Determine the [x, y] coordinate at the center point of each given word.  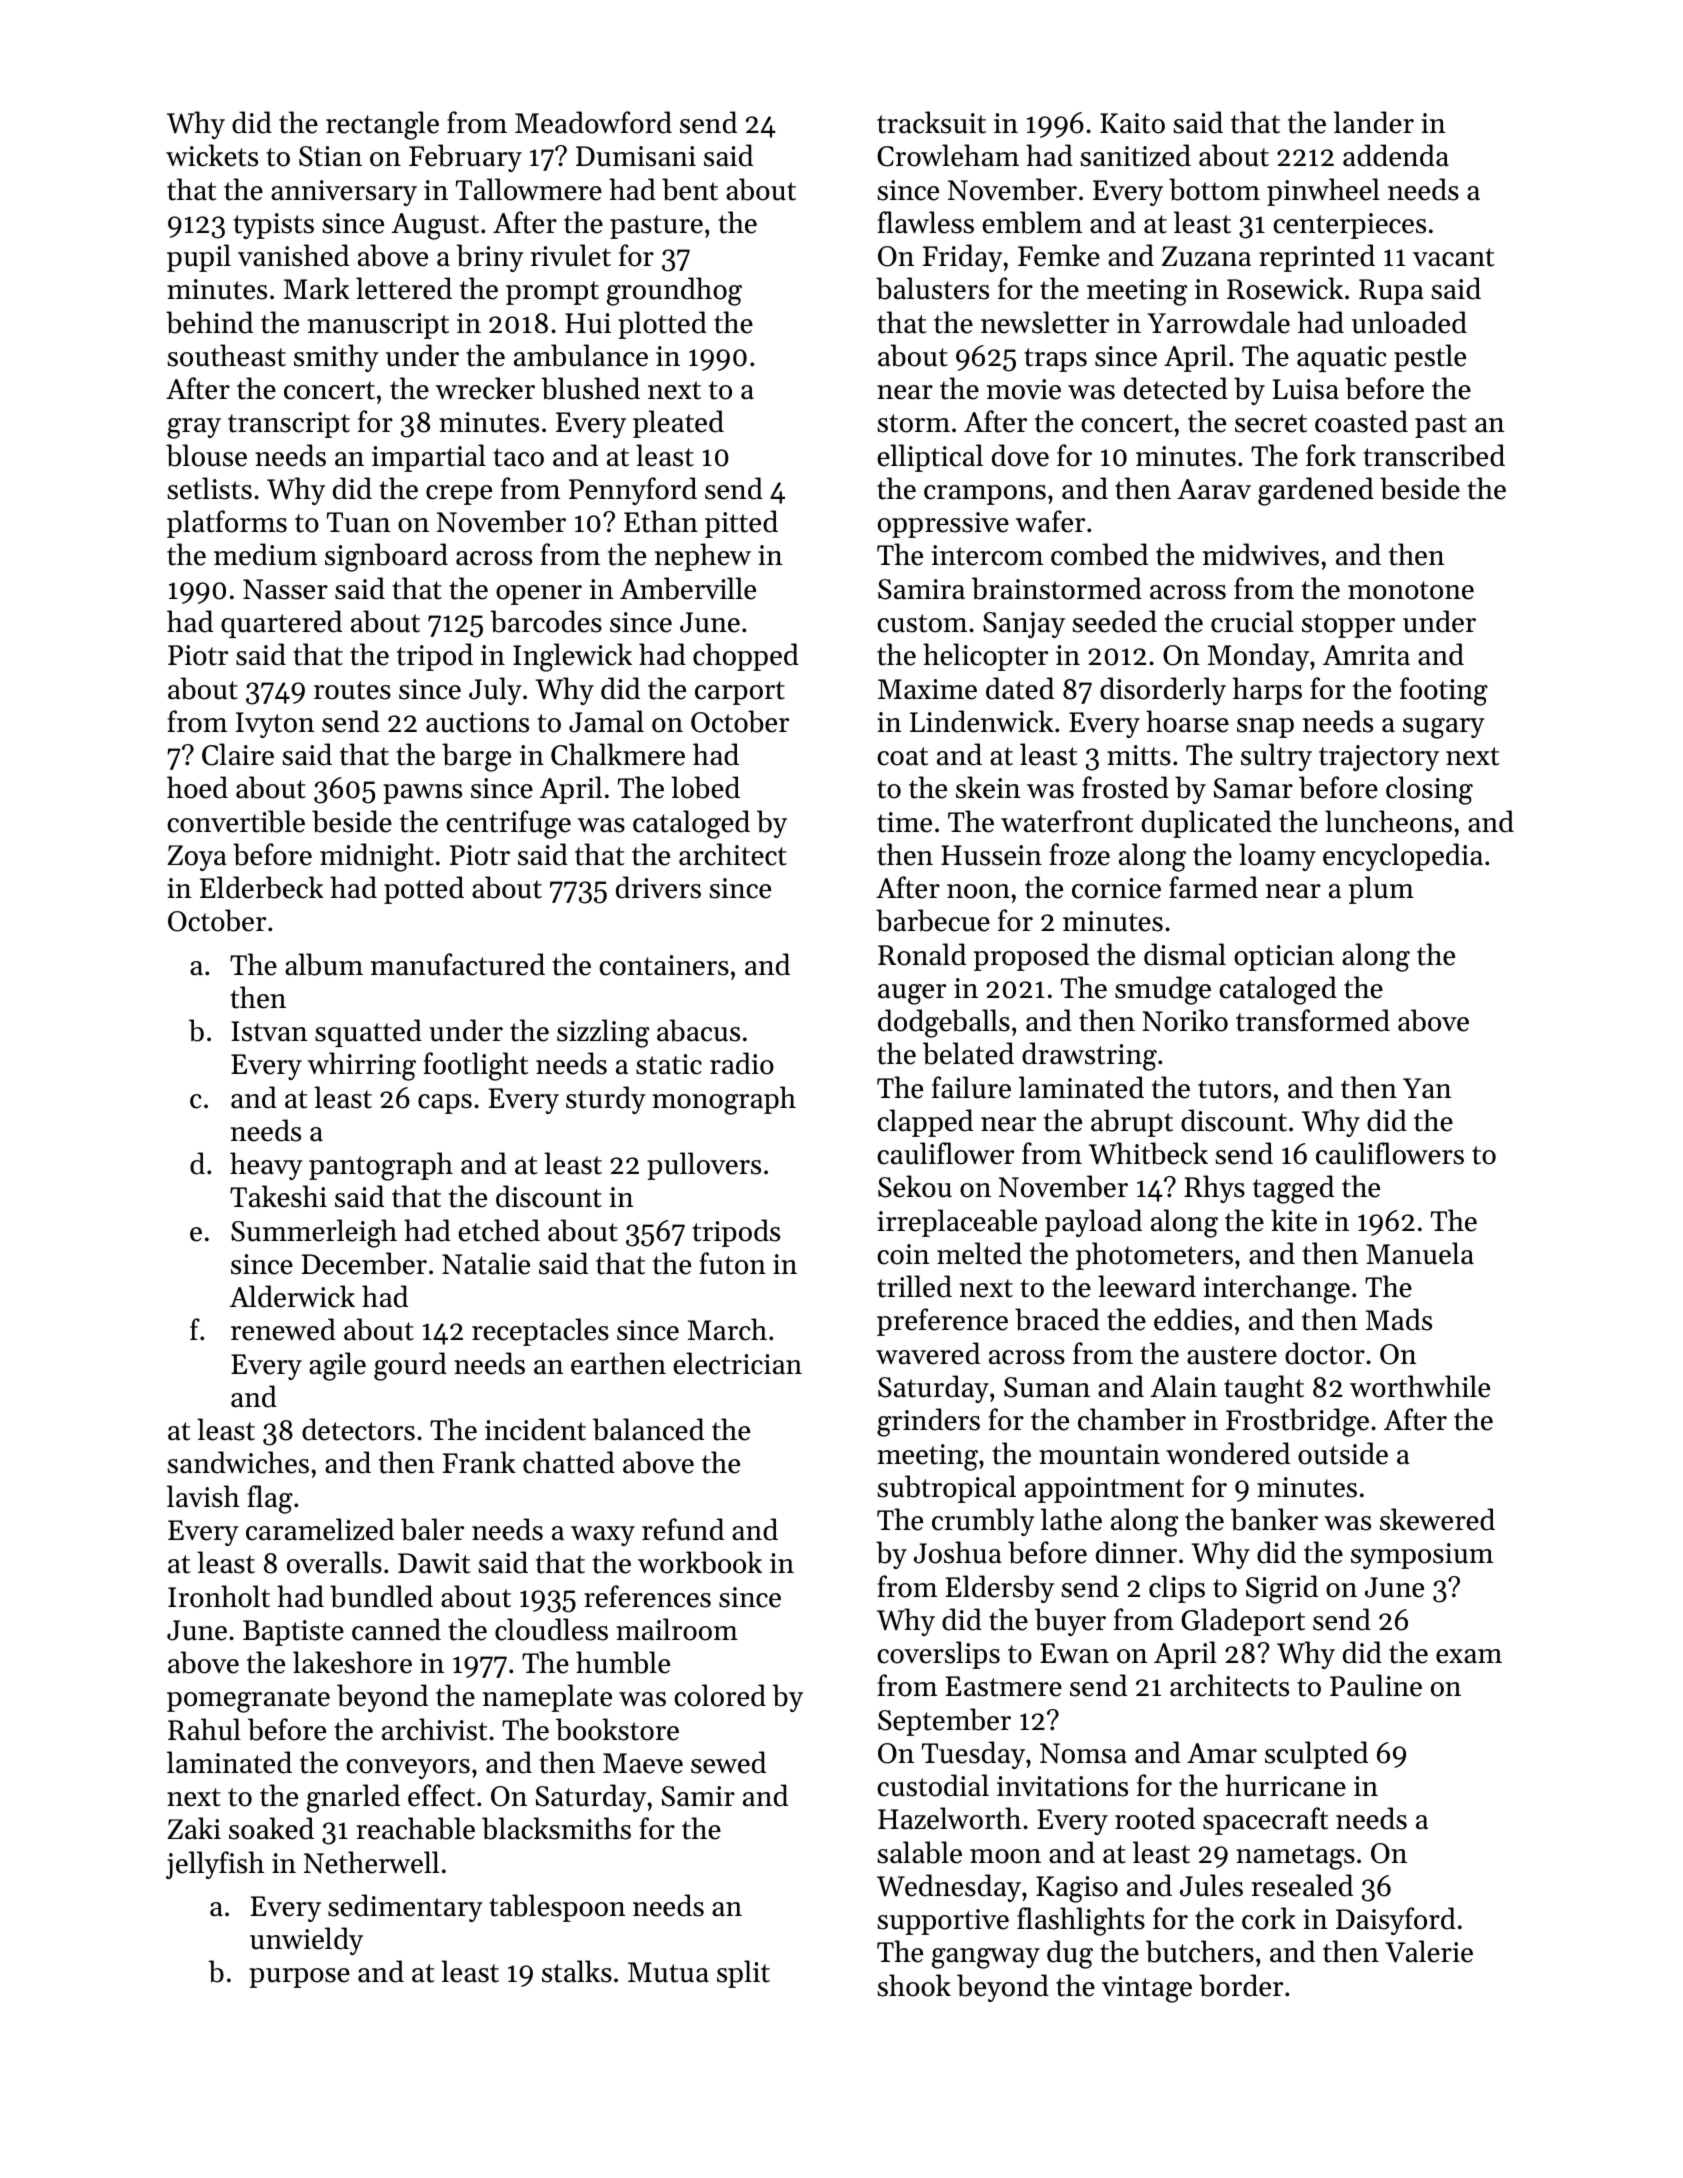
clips [1177, 1589]
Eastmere [1004, 1686]
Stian [330, 156]
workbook [700, 1562]
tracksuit [931, 122]
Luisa [1306, 389]
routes [352, 690]
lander [1374, 122]
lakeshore [352, 1662]
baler [432, 1529]
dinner [1136, 1552]
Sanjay [1024, 625]
